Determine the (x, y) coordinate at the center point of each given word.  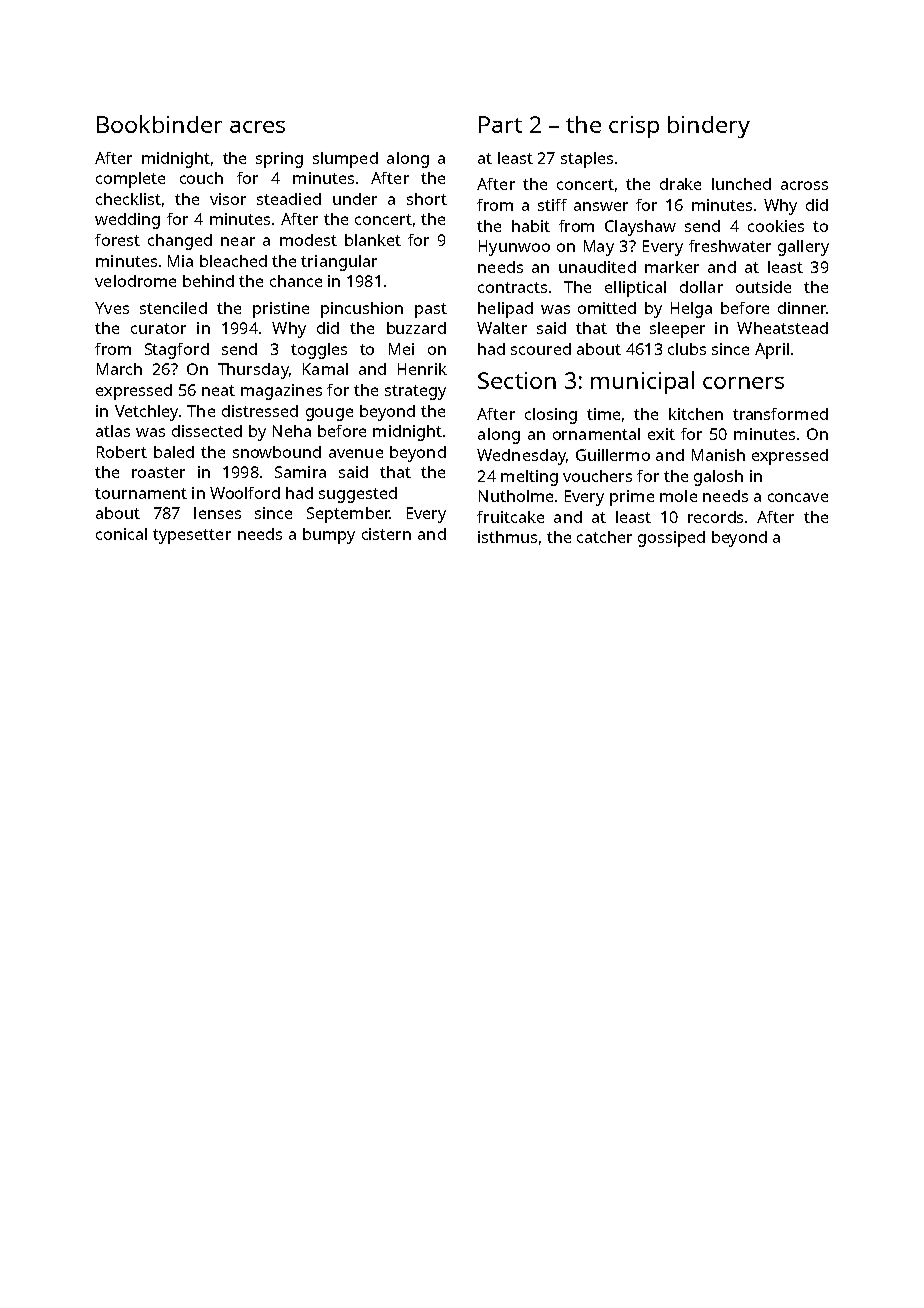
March (119, 369)
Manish (718, 455)
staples (587, 160)
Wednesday (521, 457)
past (431, 310)
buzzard (416, 328)
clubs (687, 349)
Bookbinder (159, 124)
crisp (634, 127)
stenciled (173, 308)
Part (500, 124)
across (804, 185)
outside (763, 287)
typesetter (192, 536)
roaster (158, 472)
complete (130, 180)
